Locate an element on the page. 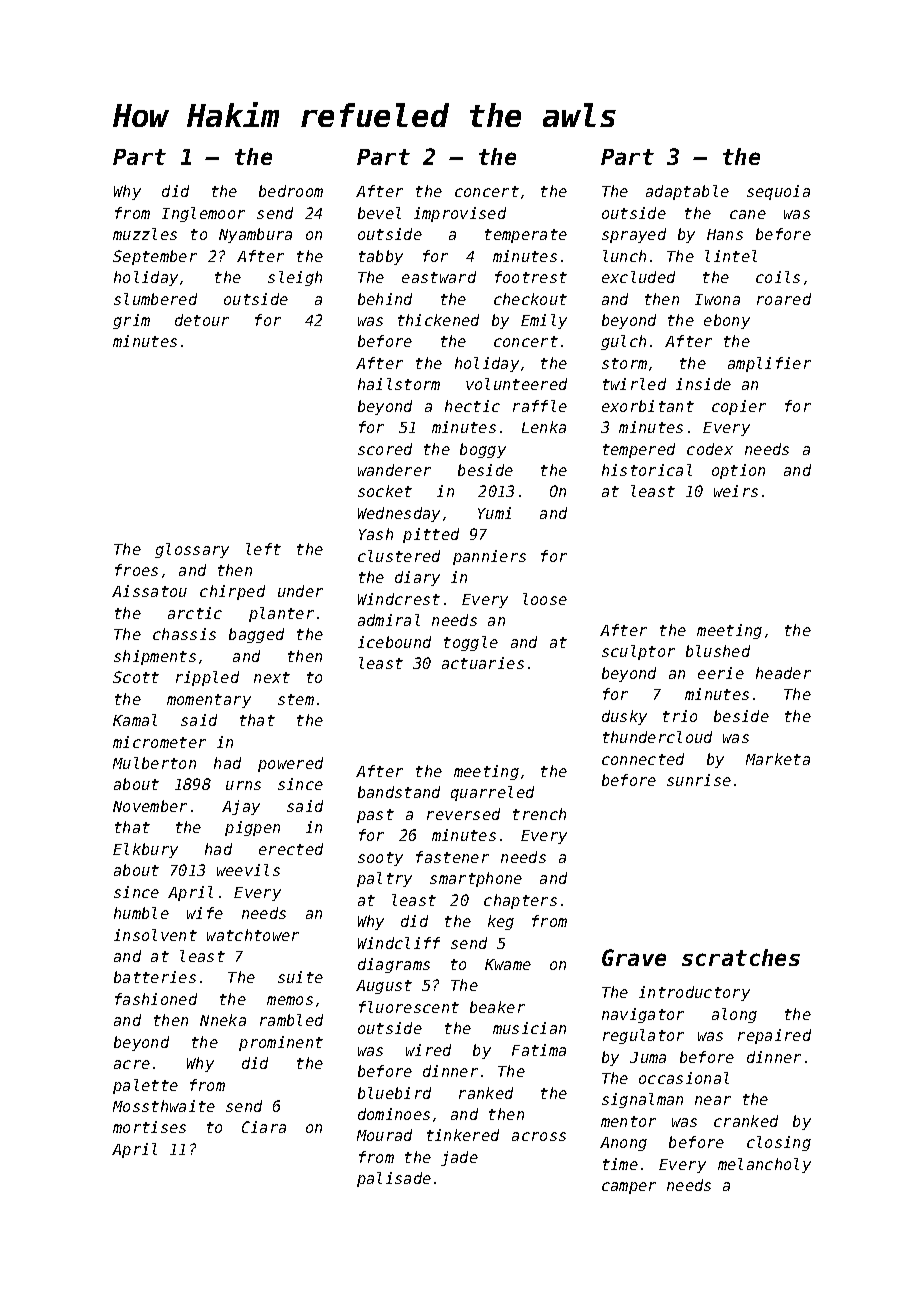 The height and width of the image is (1308, 924). connected is located at coordinates (643, 759).
